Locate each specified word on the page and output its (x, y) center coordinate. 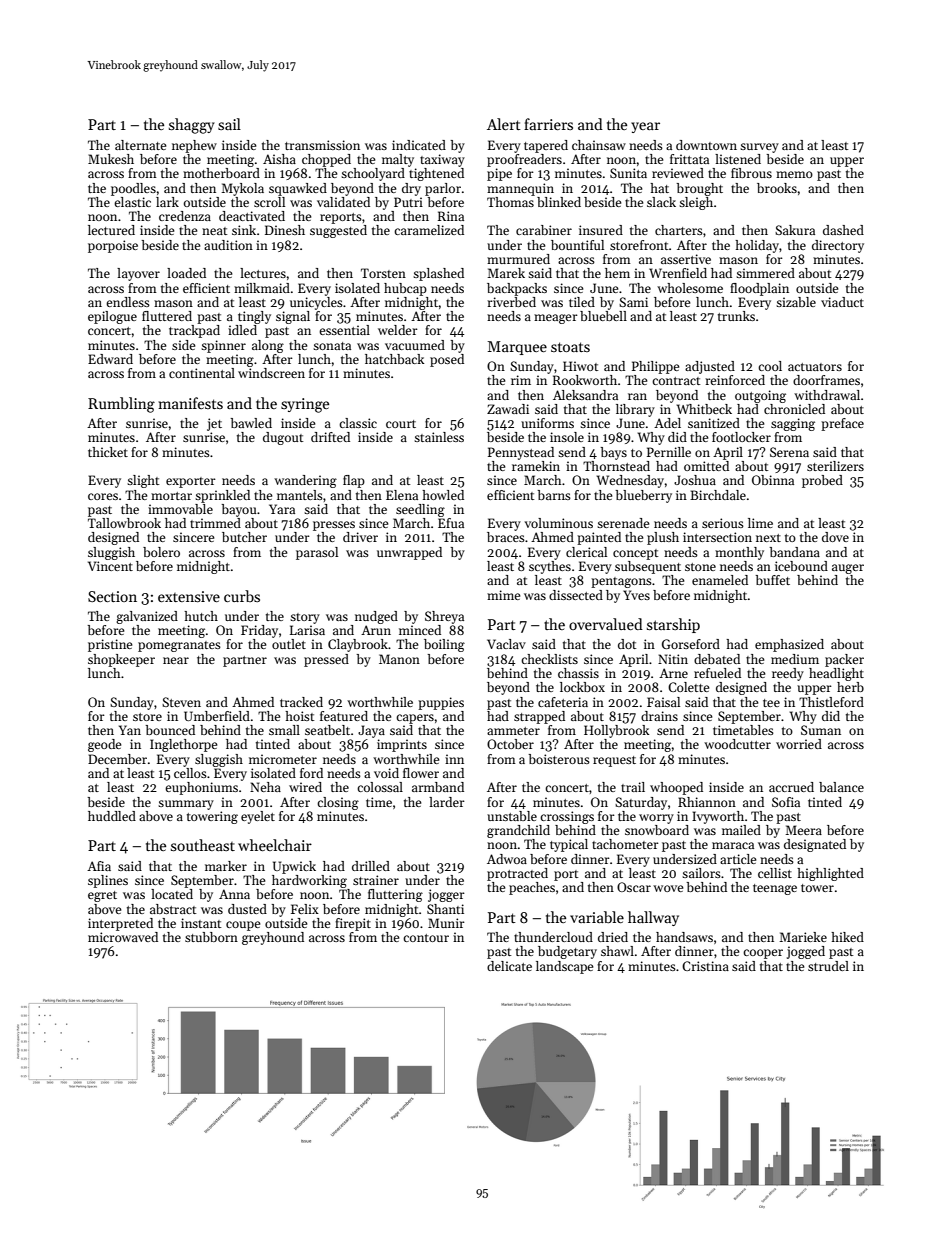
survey (759, 148)
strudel (828, 966)
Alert (504, 124)
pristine (110, 645)
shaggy (192, 126)
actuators (815, 367)
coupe (243, 926)
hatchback (394, 359)
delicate (509, 966)
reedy (788, 674)
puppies (441, 703)
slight (143, 481)
